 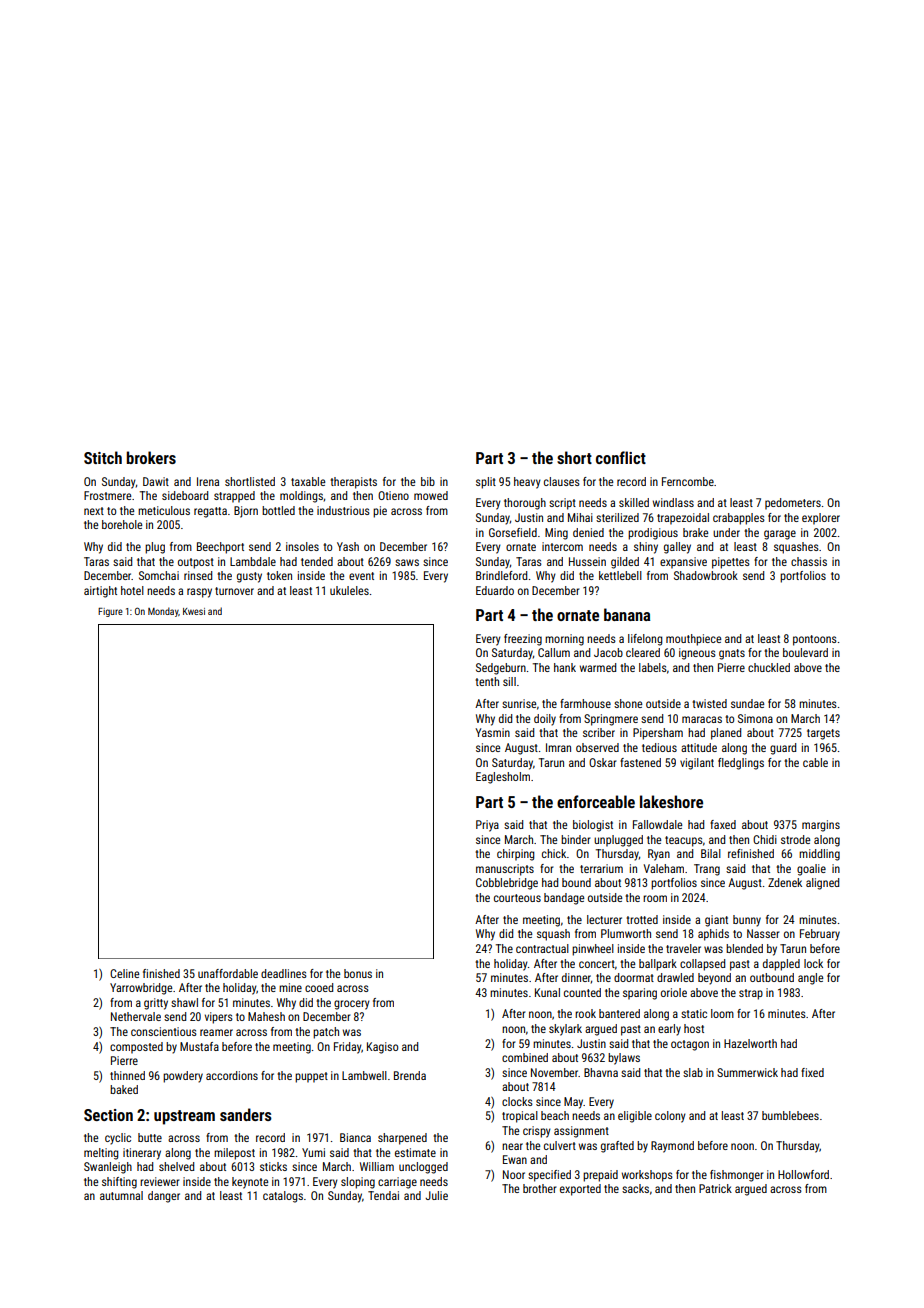 What do you see at coordinates (587, 561) in the screenshot?
I see `Hussein` at bounding box center [587, 561].
